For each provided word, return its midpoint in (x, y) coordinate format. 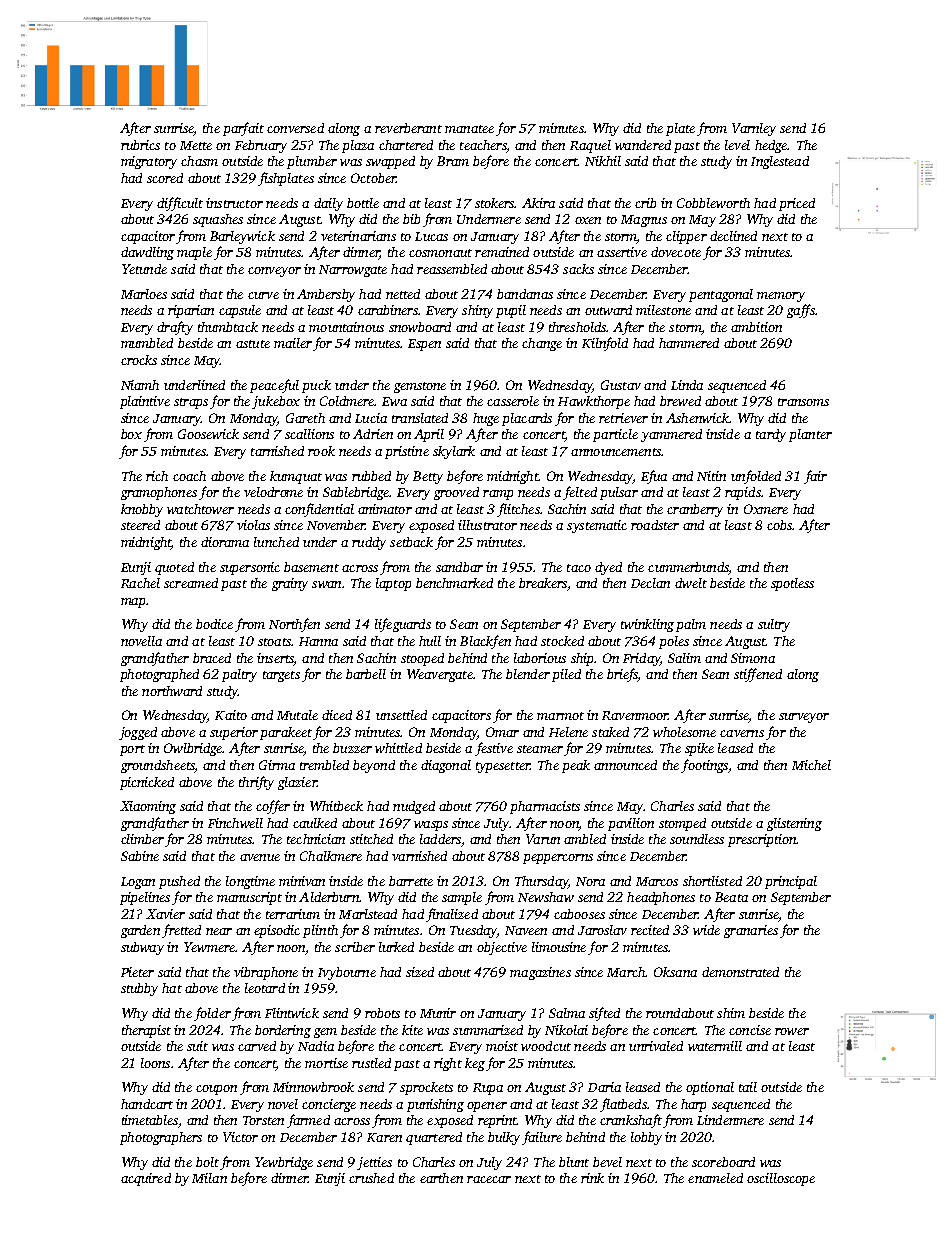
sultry (774, 625)
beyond (374, 766)
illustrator (487, 525)
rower (792, 1031)
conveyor (274, 272)
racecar (489, 1179)
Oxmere (766, 509)
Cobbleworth (713, 203)
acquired (146, 1179)
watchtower (200, 509)
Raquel (590, 146)
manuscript (249, 898)
